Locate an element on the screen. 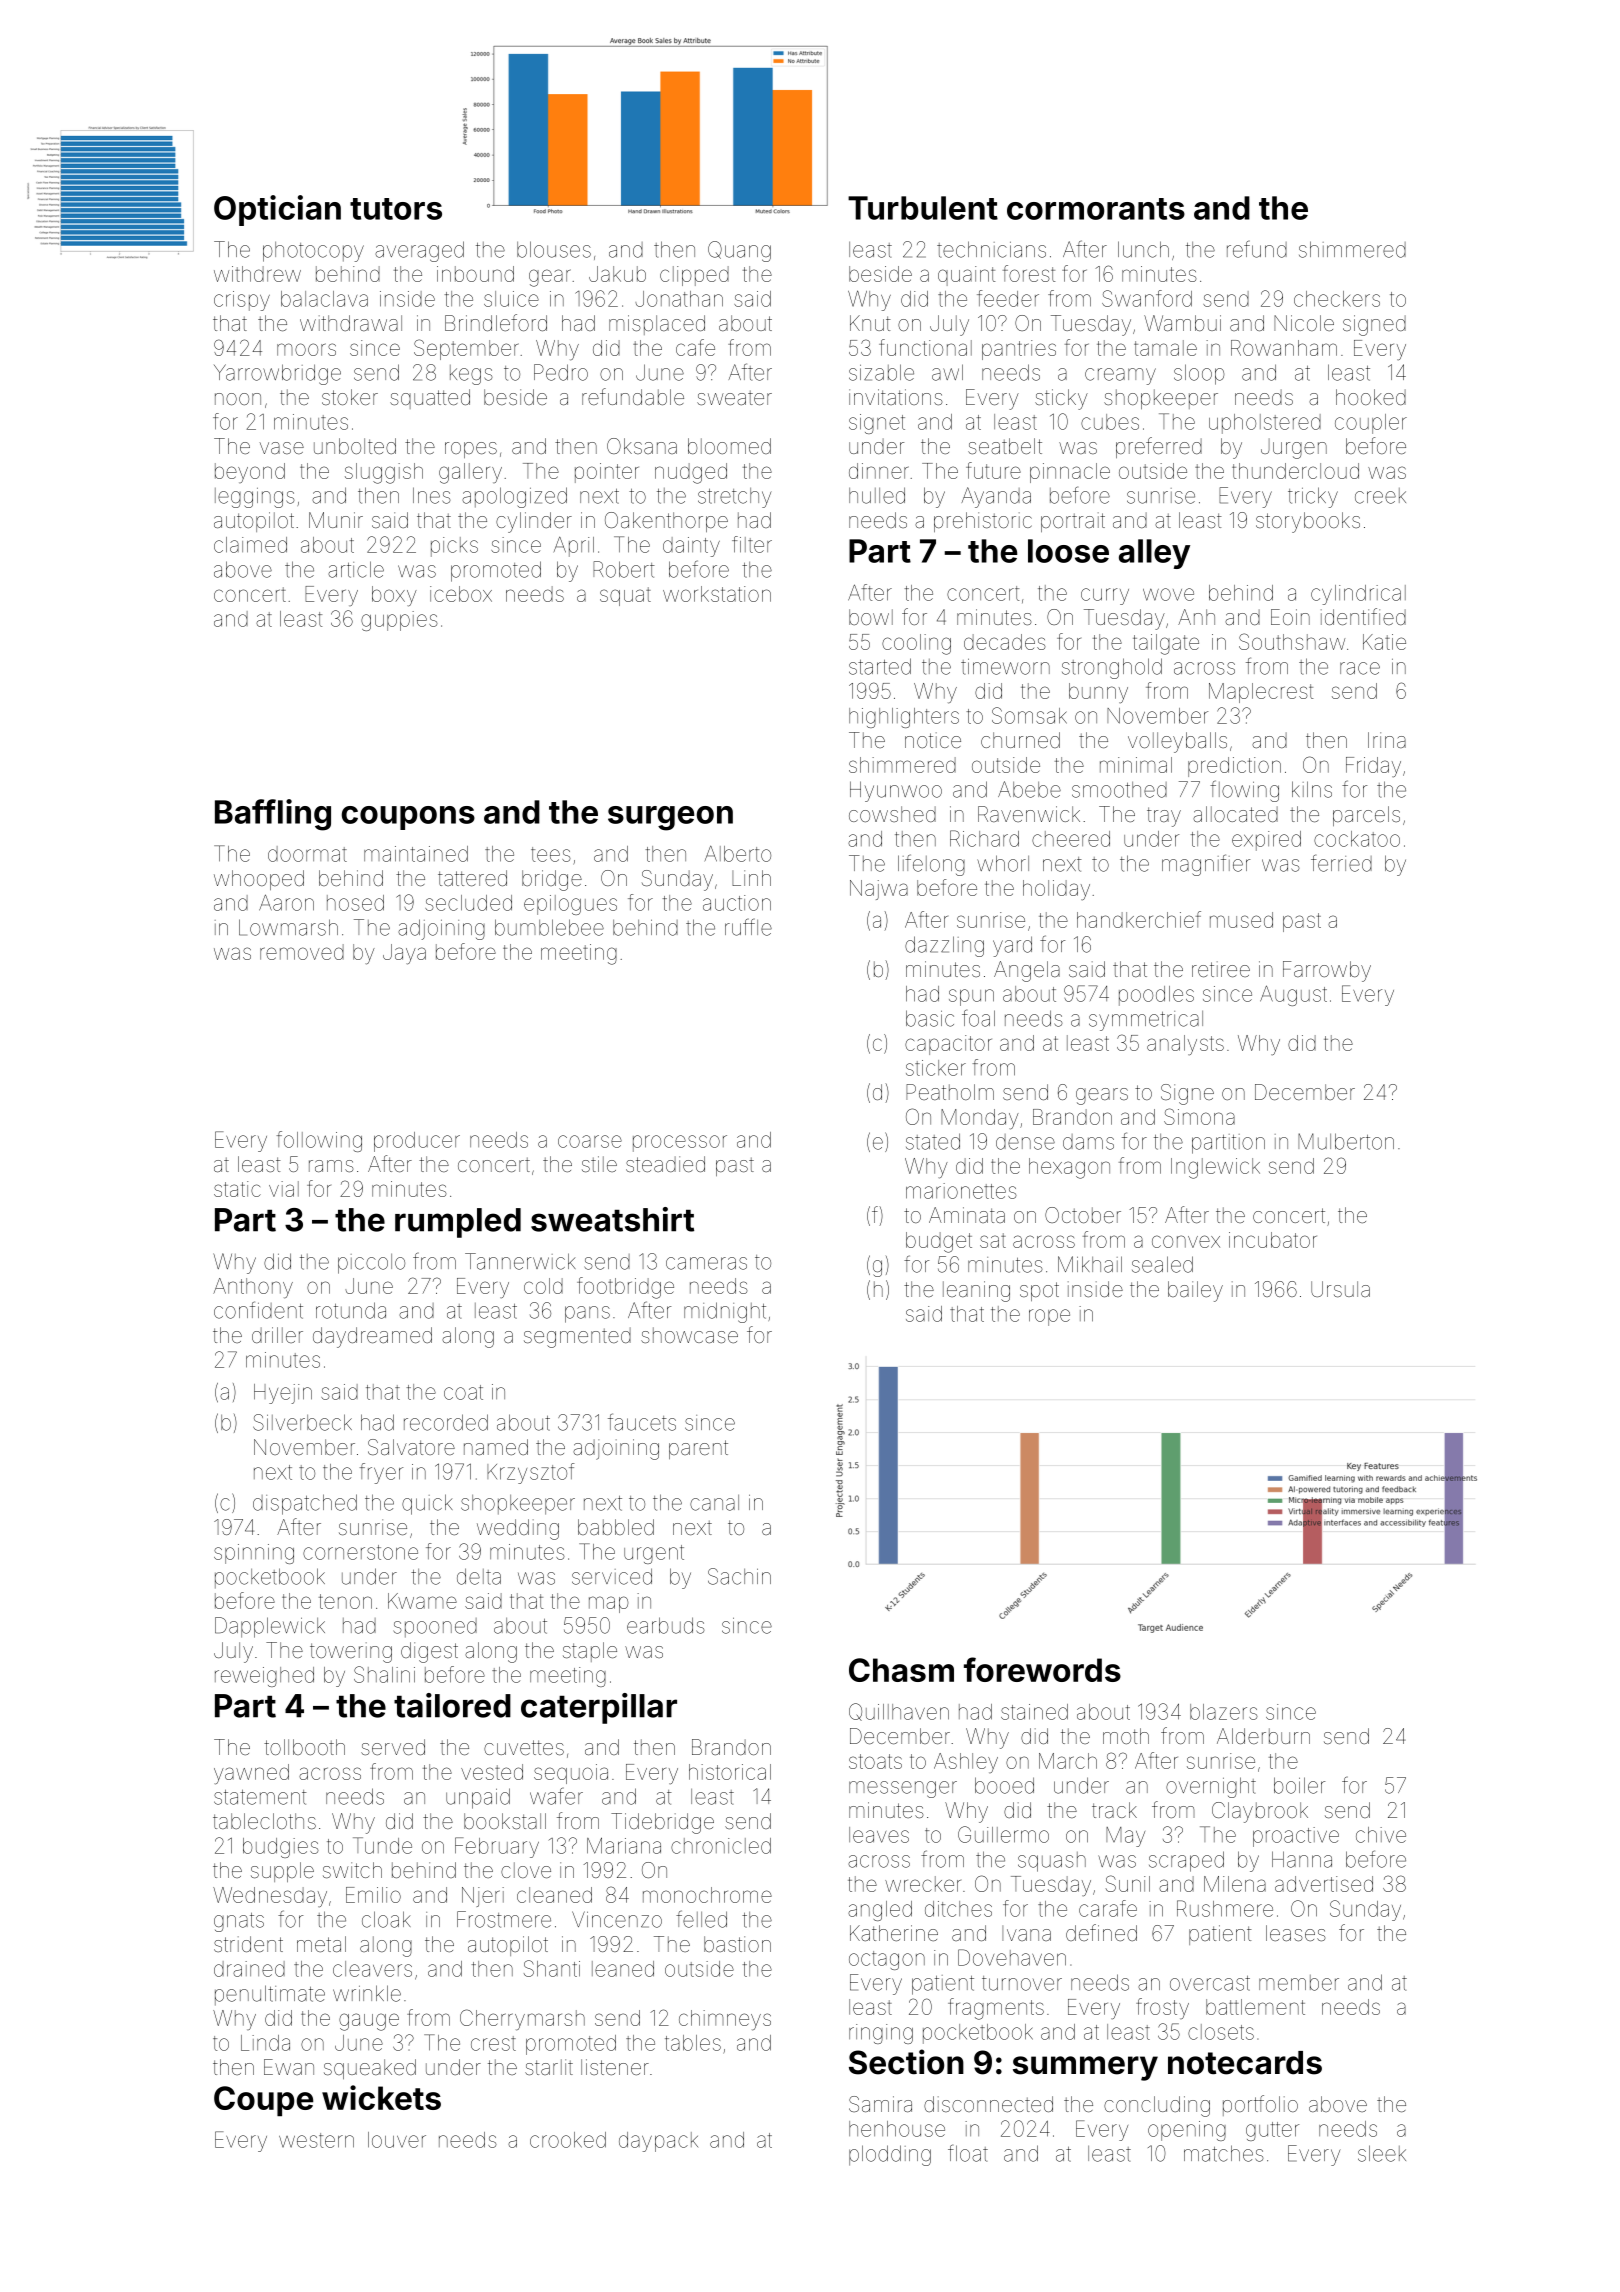 This screenshot has height=2292, width=1620. Njeri is located at coordinates (483, 1897).
